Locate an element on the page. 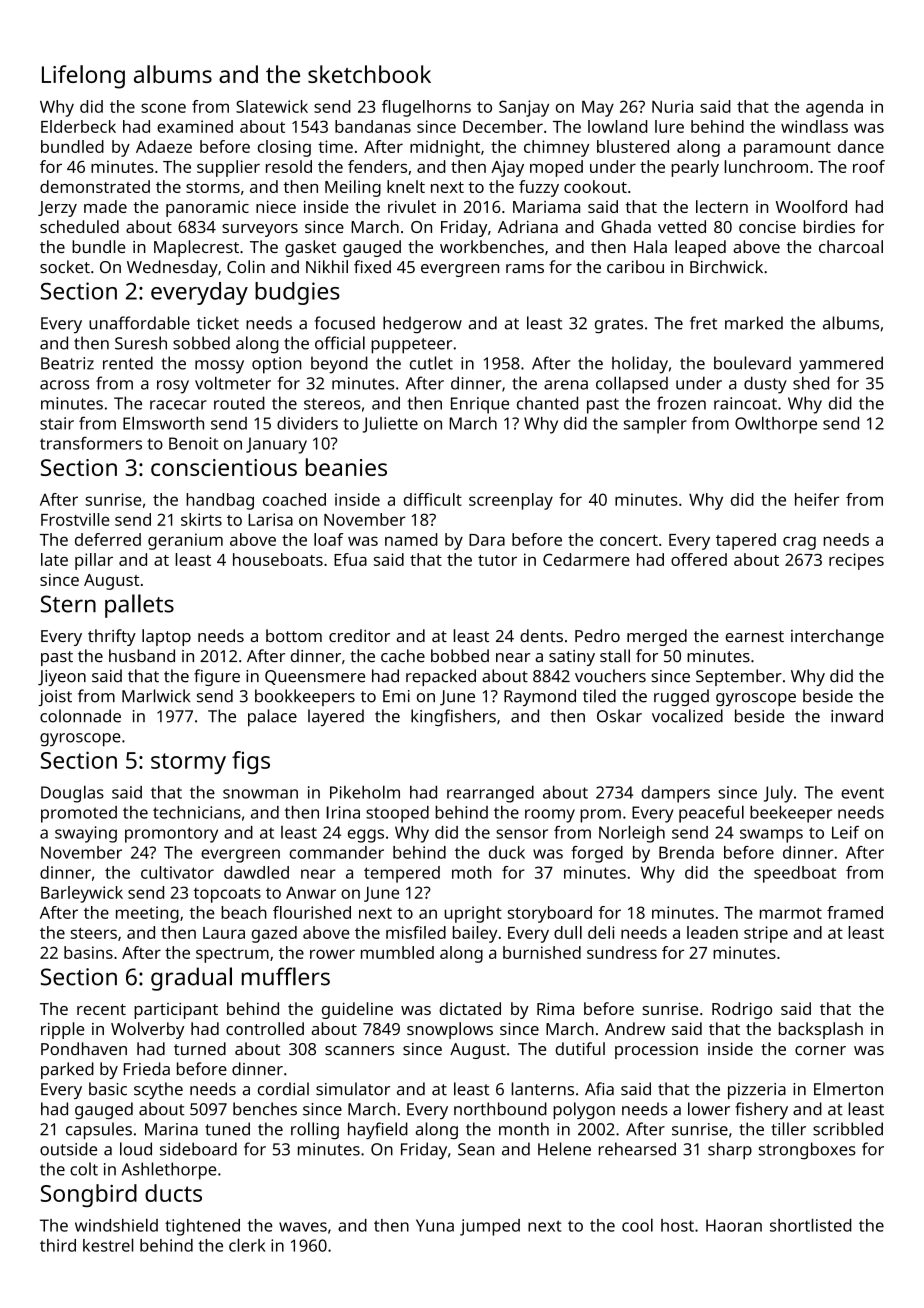 This image has height=1308, width=924. outside is located at coordinates (68, 1149).
